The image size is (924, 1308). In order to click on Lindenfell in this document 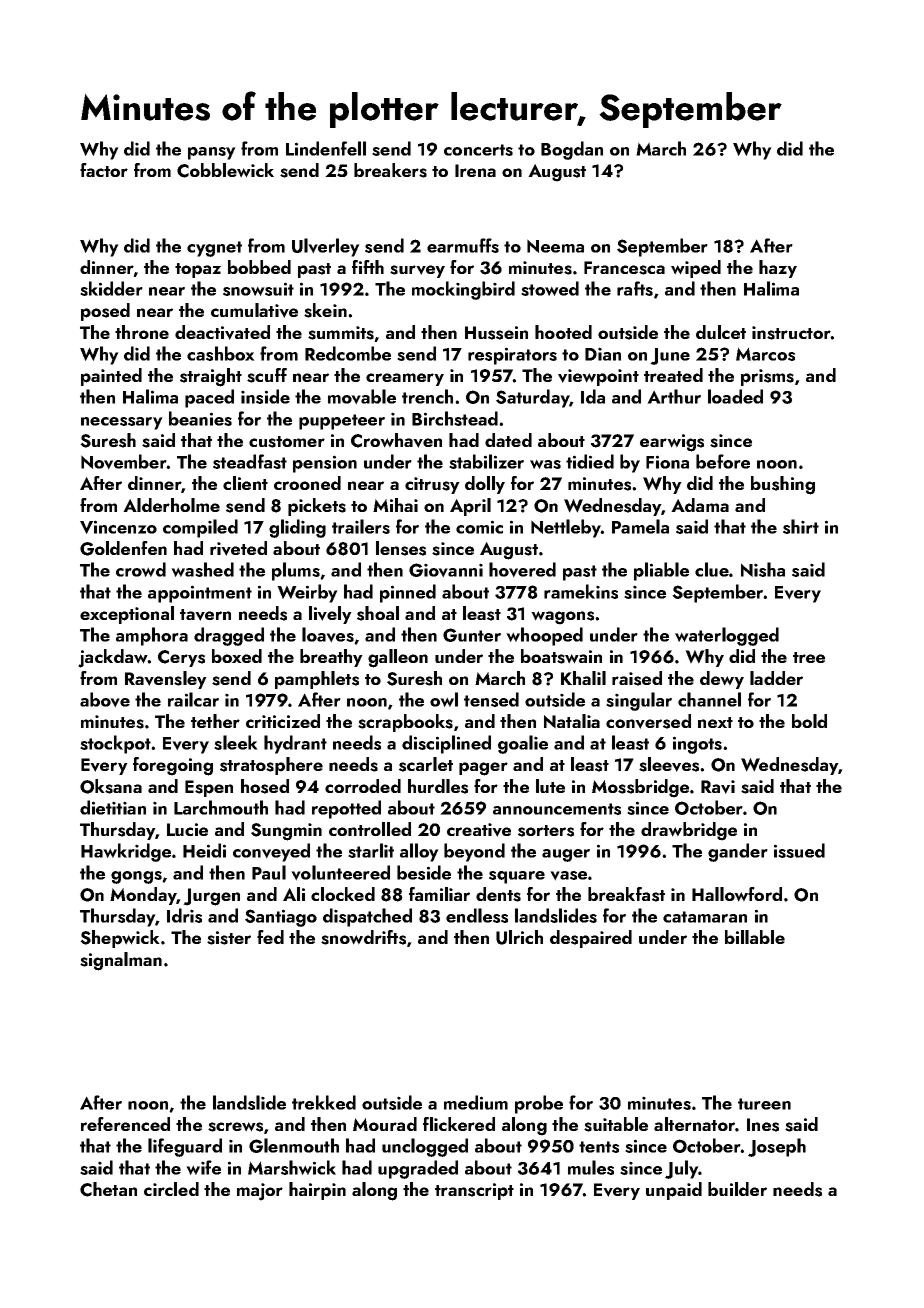, I will do `click(326, 148)`.
